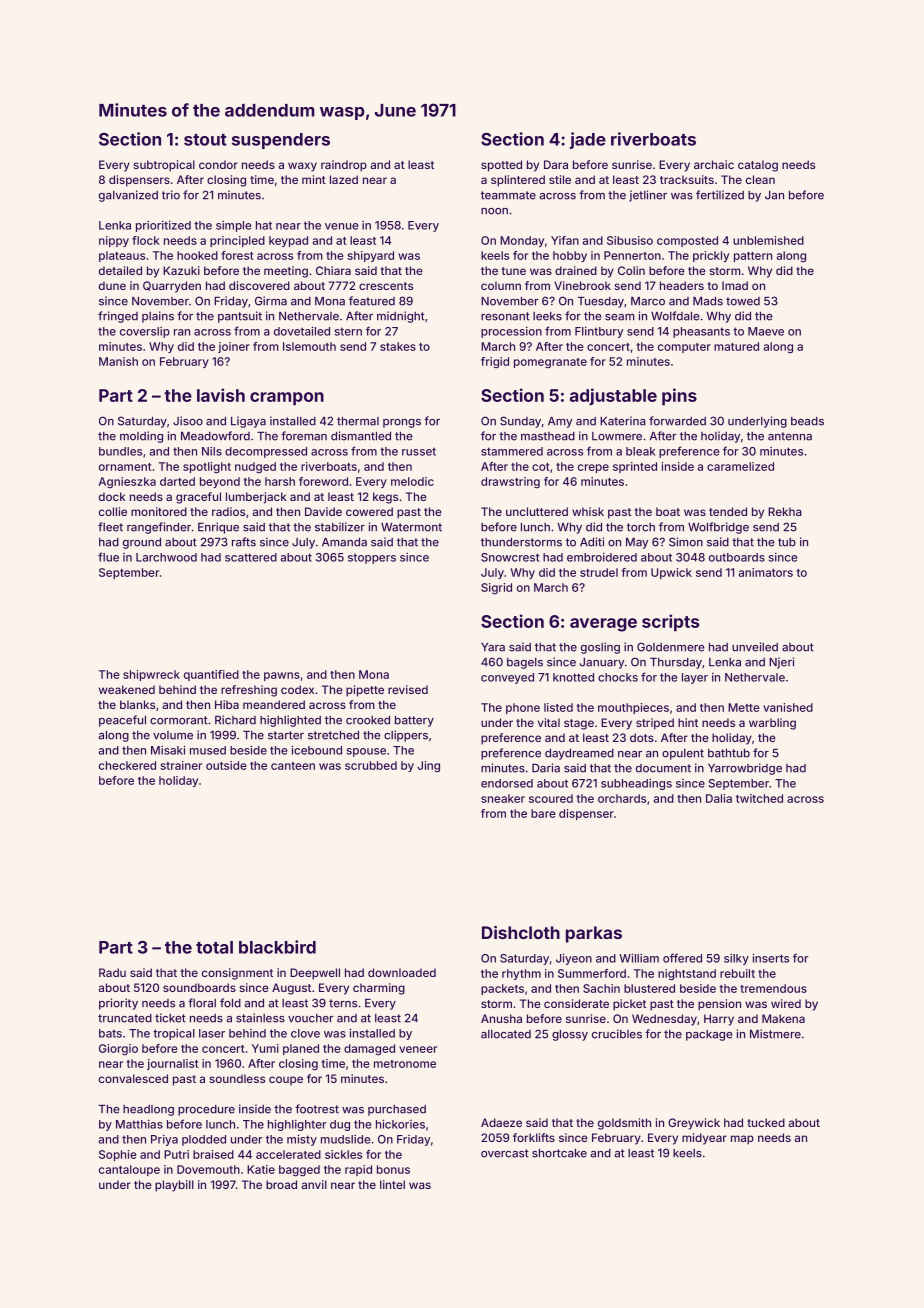 The height and width of the screenshot is (1308, 924). What do you see at coordinates (205, 140) in the screenshot?
I see `stout` at bounding box center [205, 140].
